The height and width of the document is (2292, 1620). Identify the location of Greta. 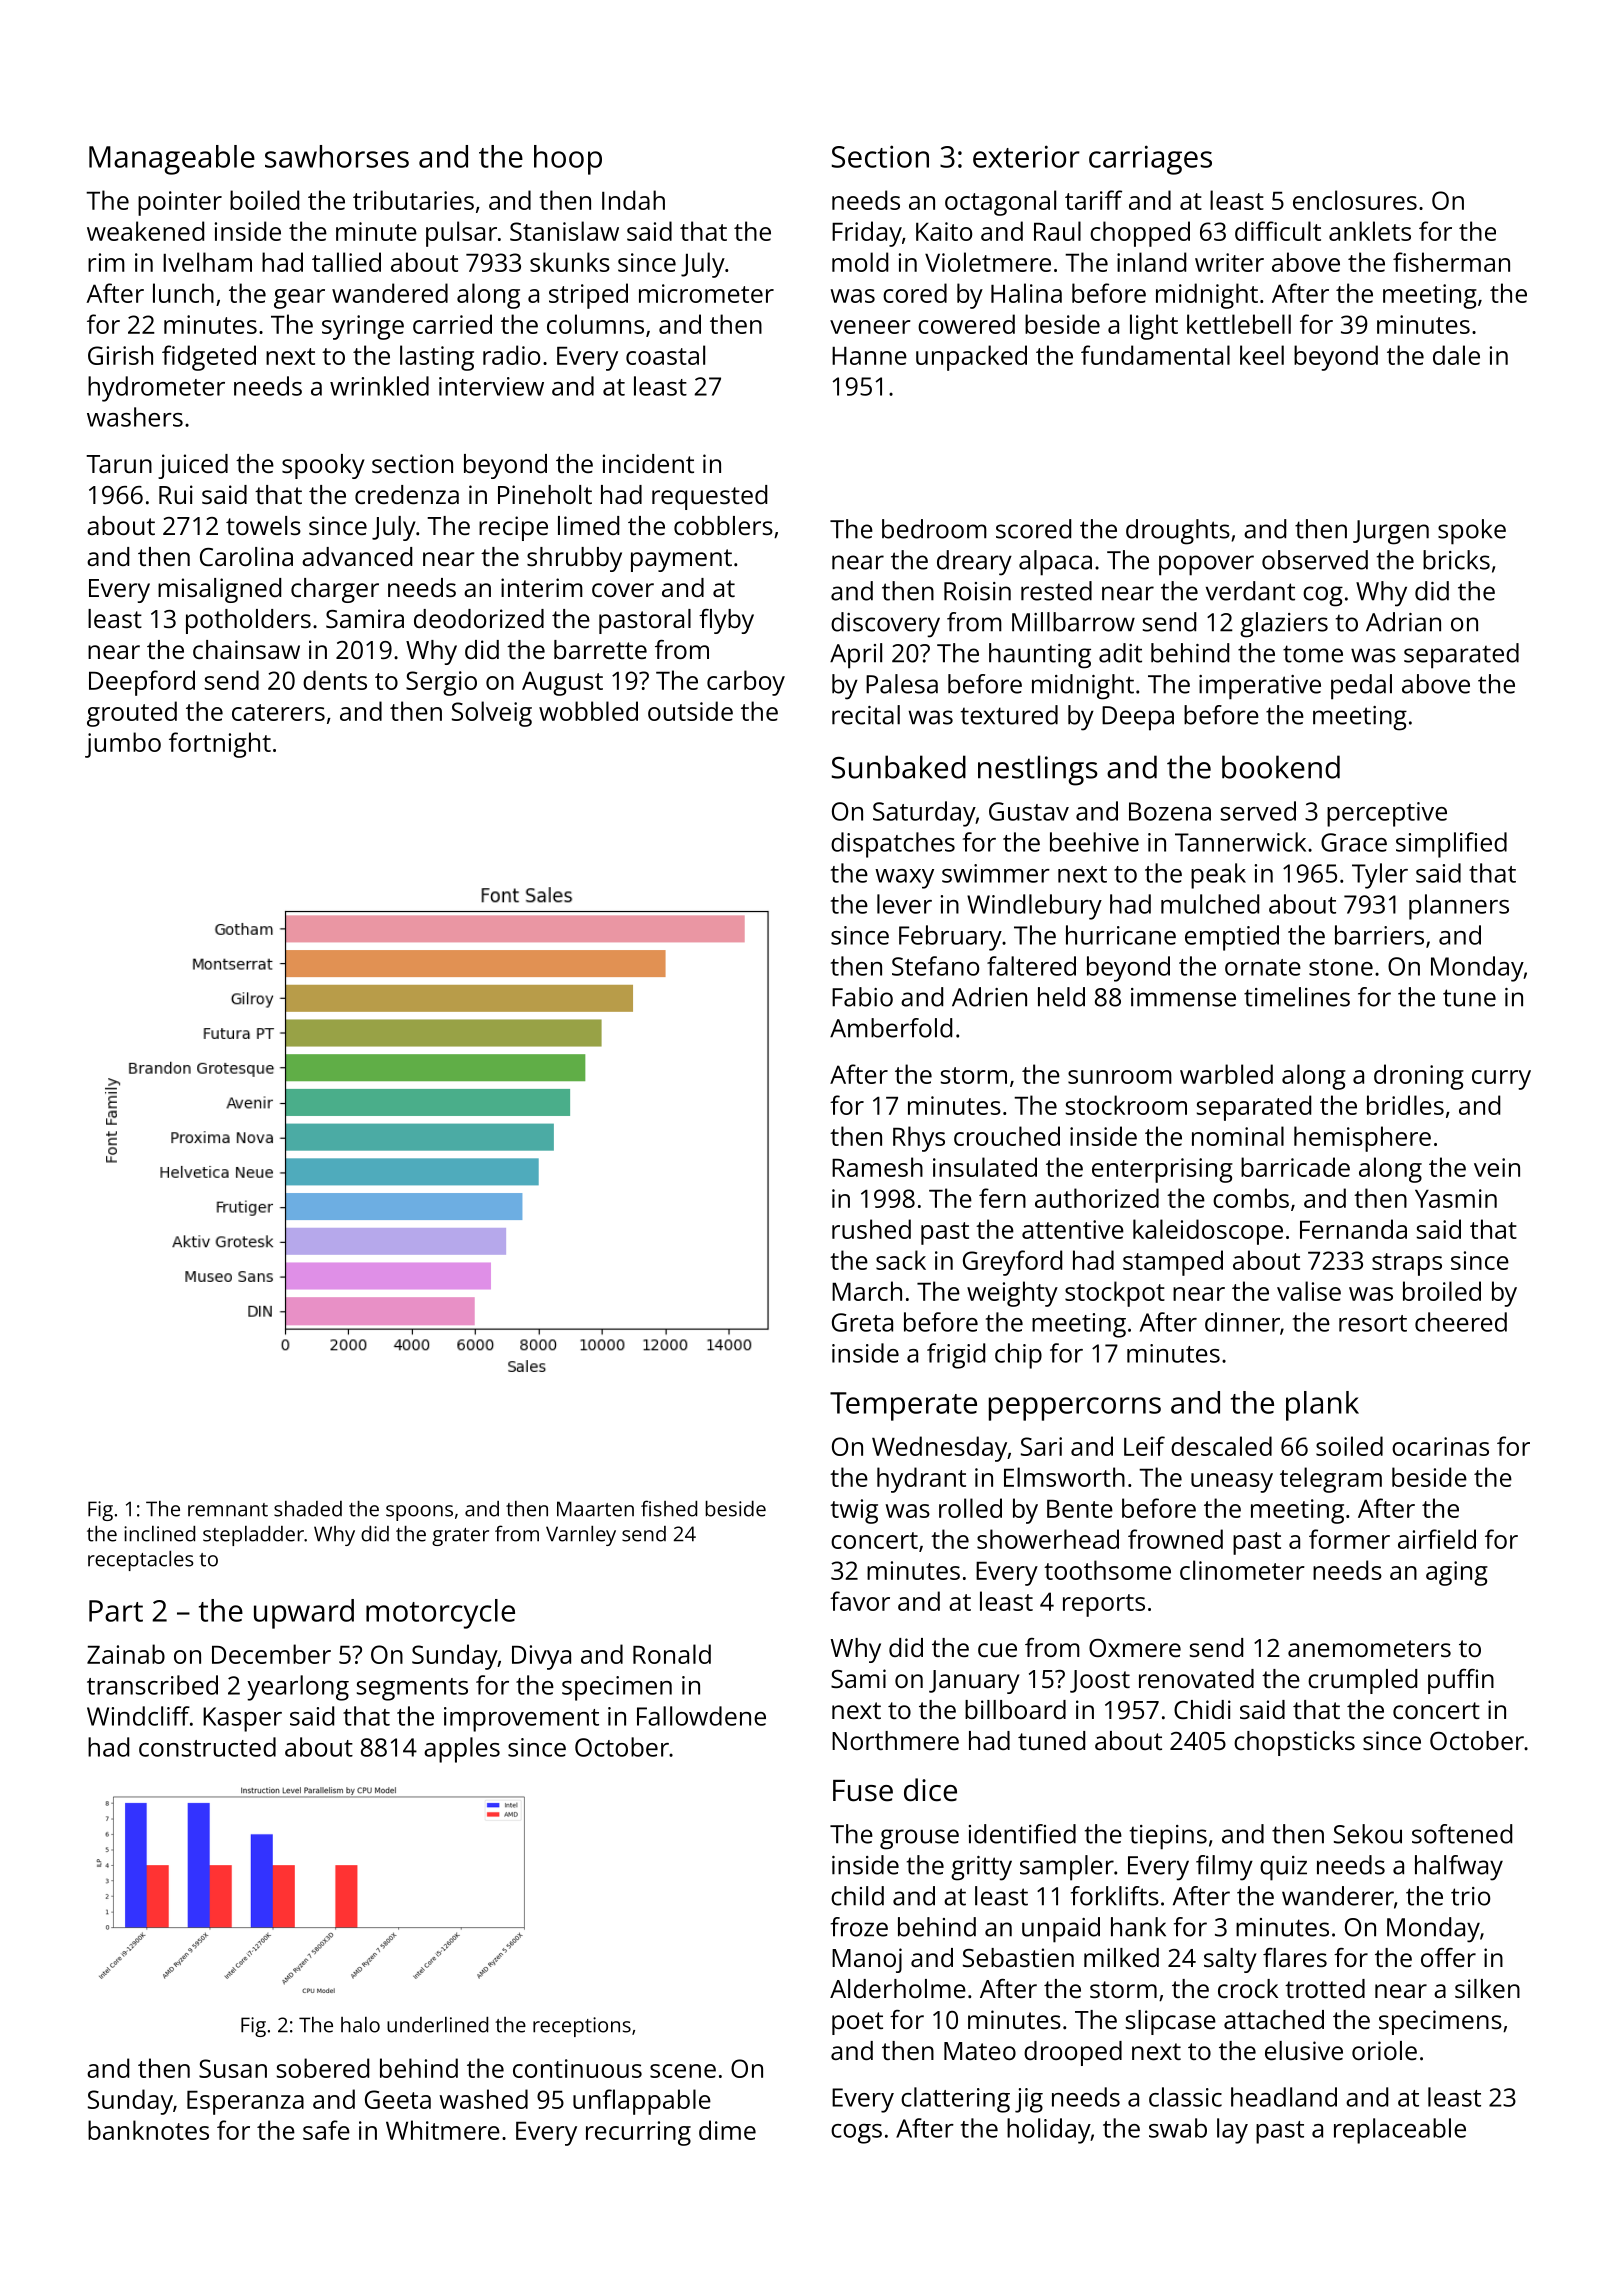
(862, 1322).
